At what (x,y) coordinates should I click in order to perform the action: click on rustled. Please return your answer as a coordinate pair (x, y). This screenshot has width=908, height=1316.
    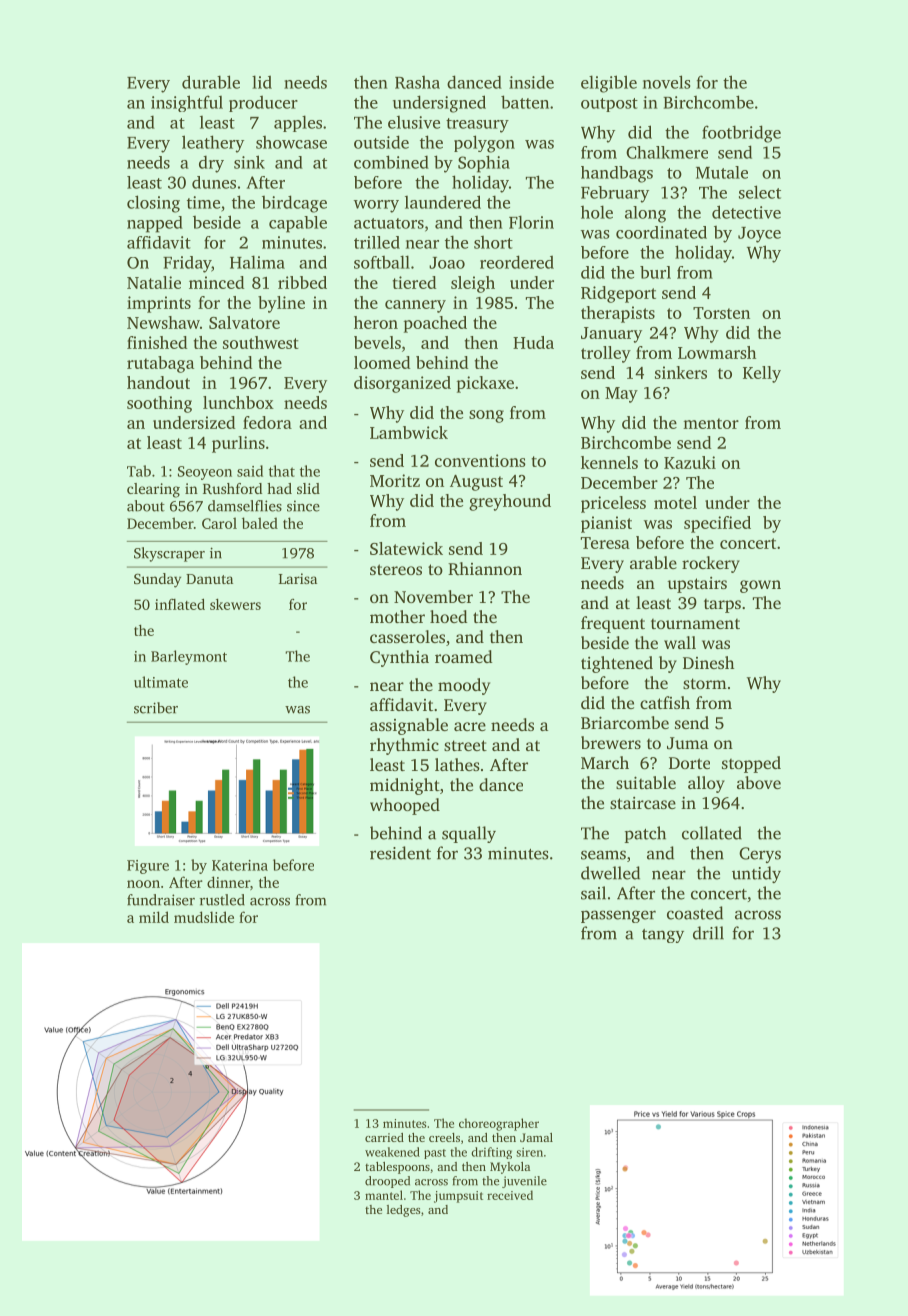
    Looking at the image, I should click on (222, 900).
